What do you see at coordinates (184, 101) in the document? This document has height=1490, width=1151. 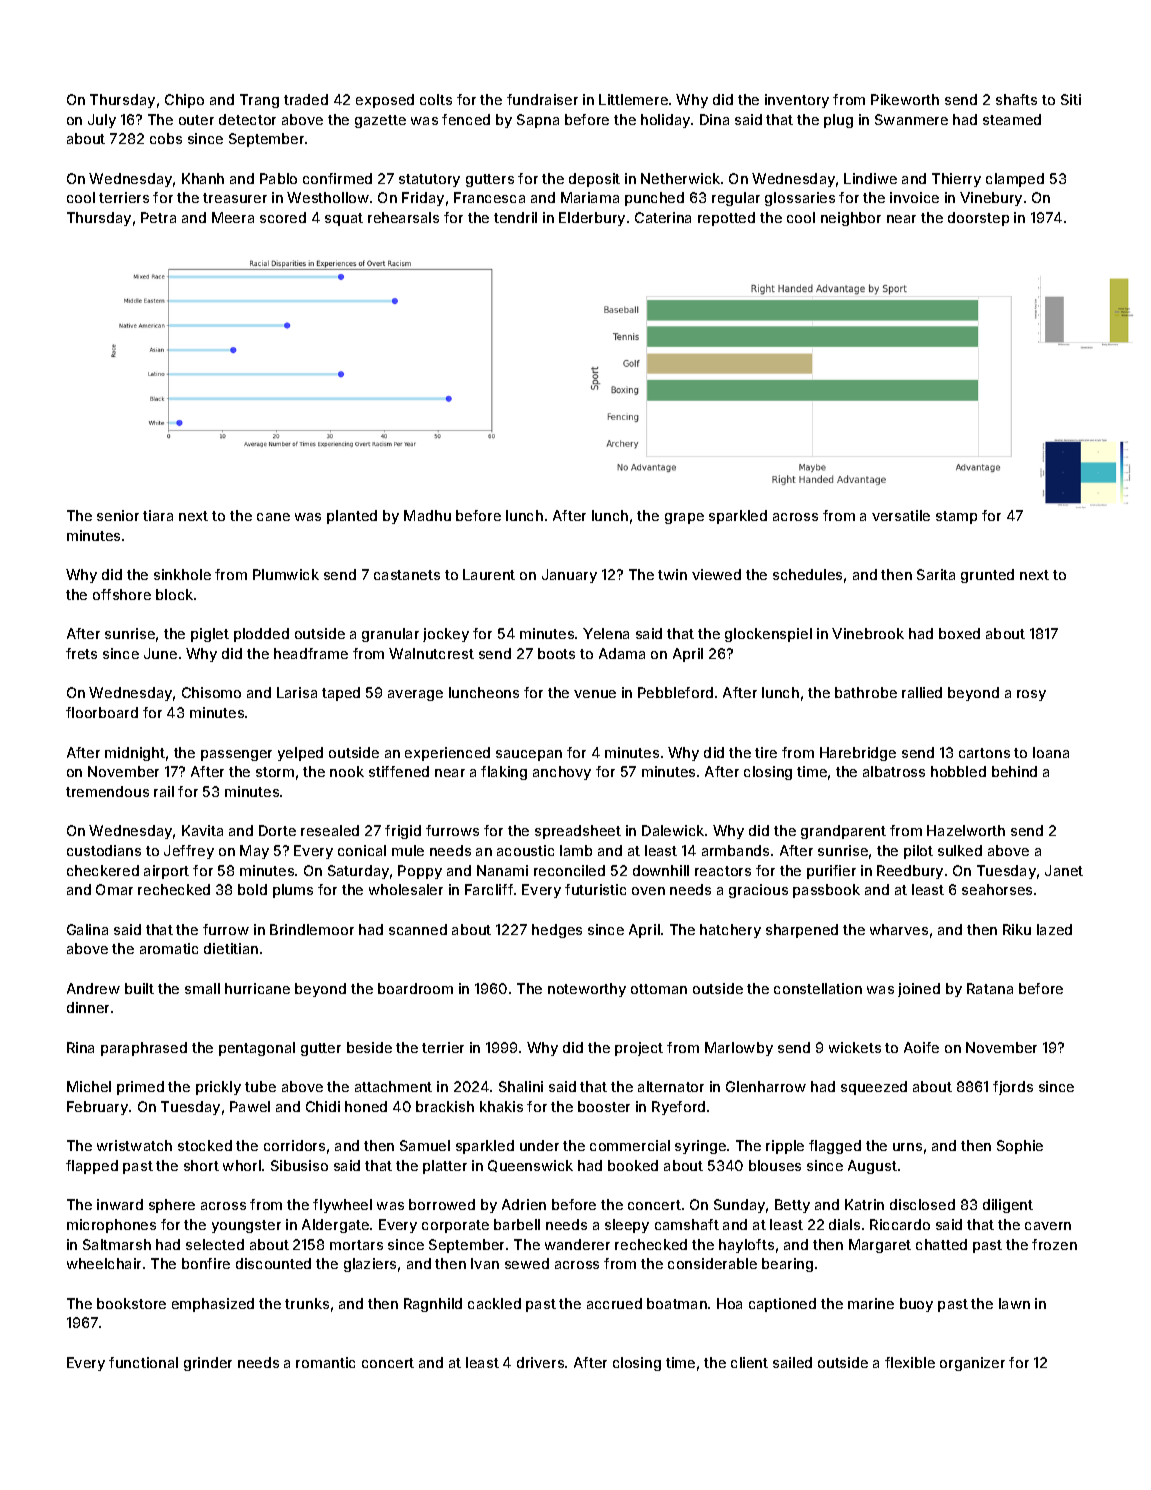 I see `Chipo` at bounding box center [184, 101].
